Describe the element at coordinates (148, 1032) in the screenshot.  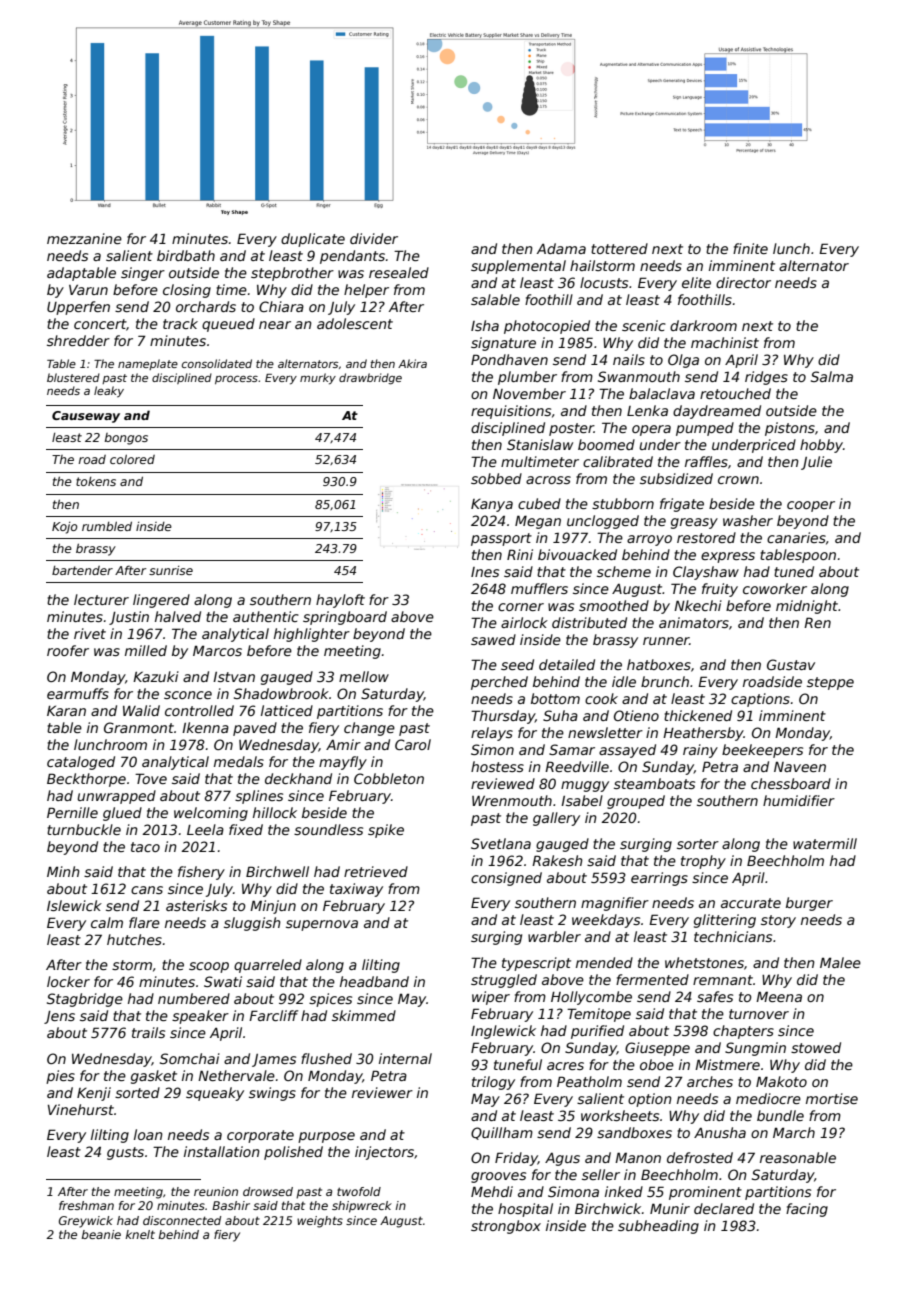
I see `trails` at that location.
